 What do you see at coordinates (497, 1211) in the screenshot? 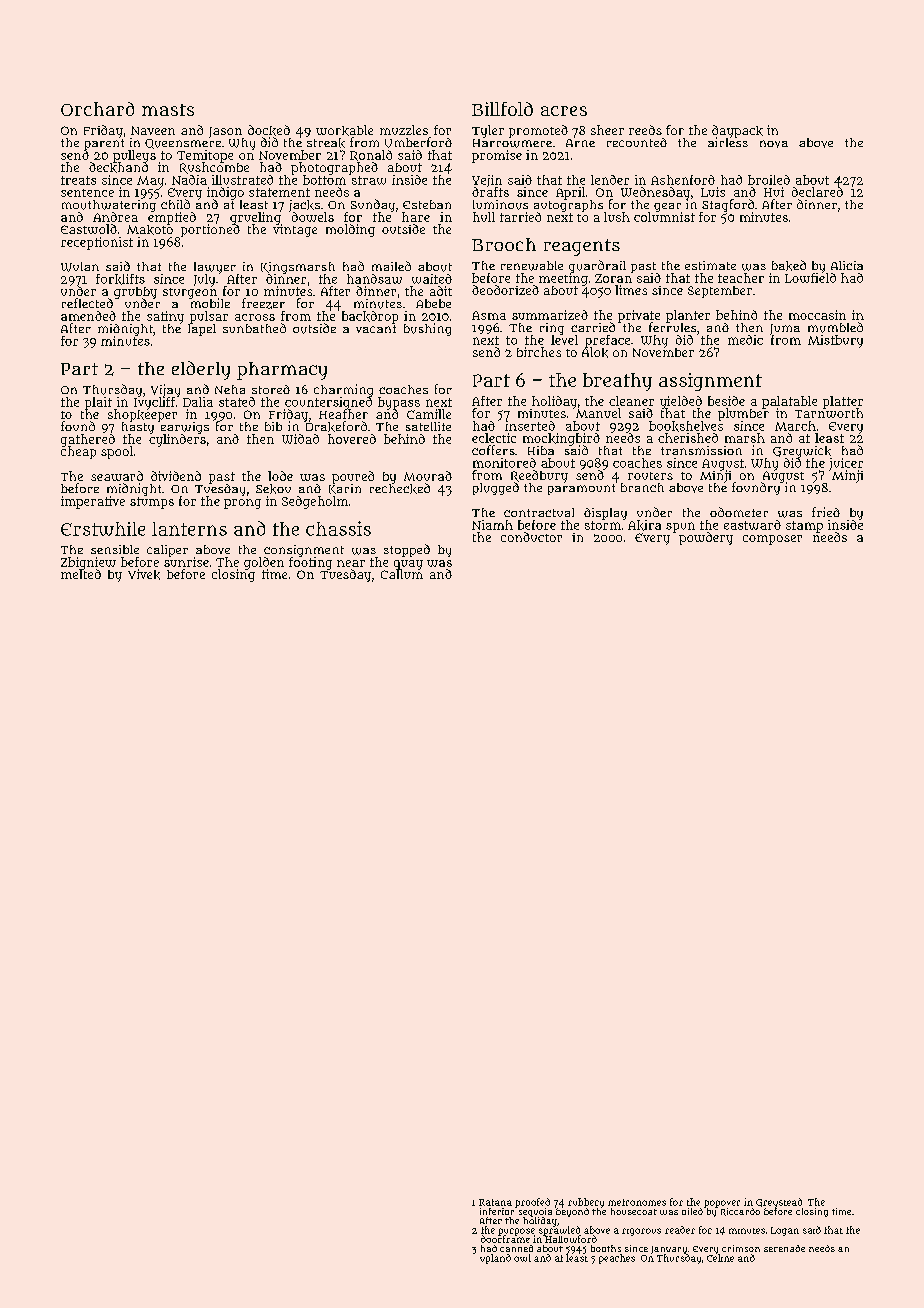
I see `inferior` at bounding box center [497, 1211].
